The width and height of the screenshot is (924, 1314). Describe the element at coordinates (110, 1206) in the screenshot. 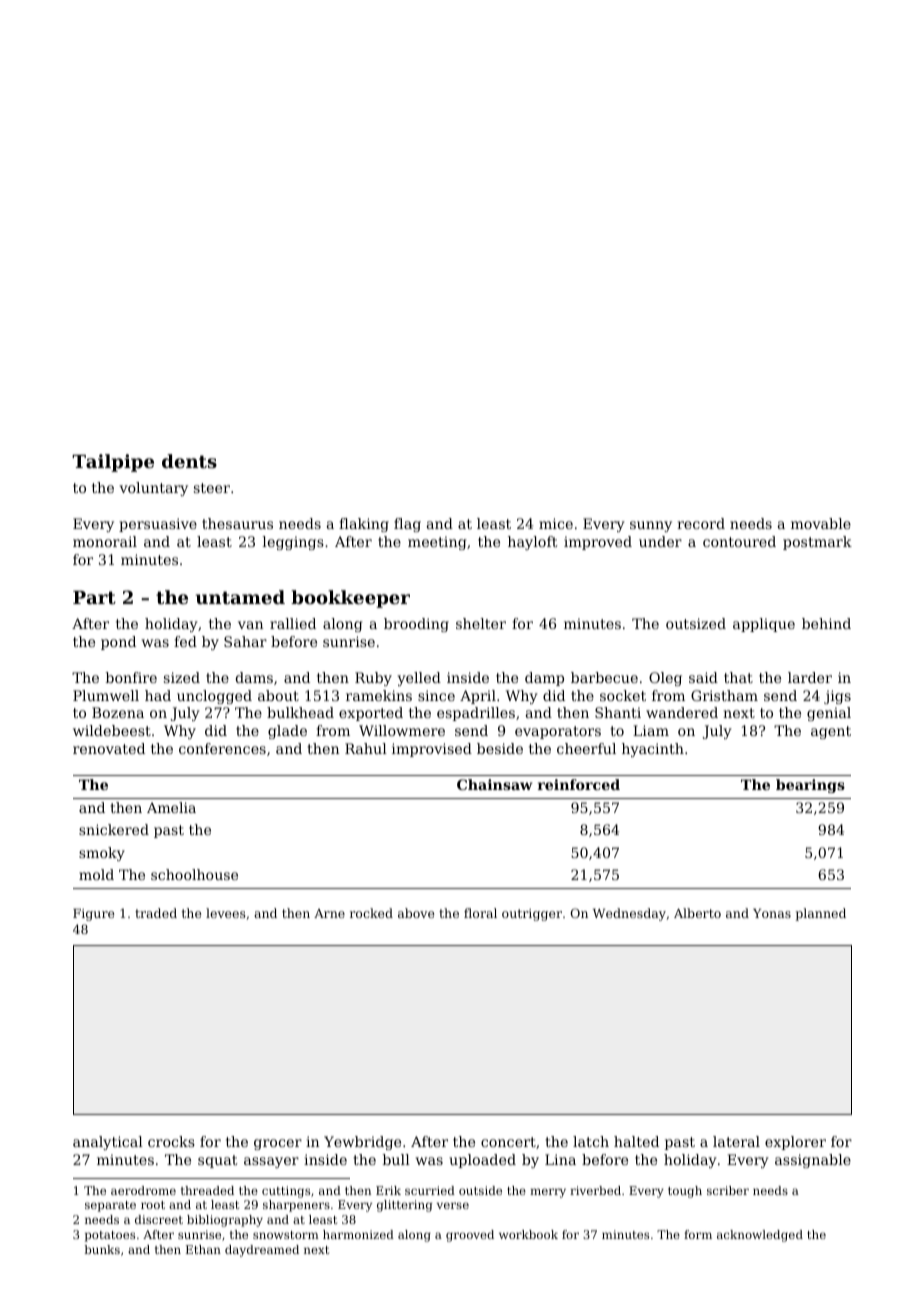

I see `separate` at that location.
